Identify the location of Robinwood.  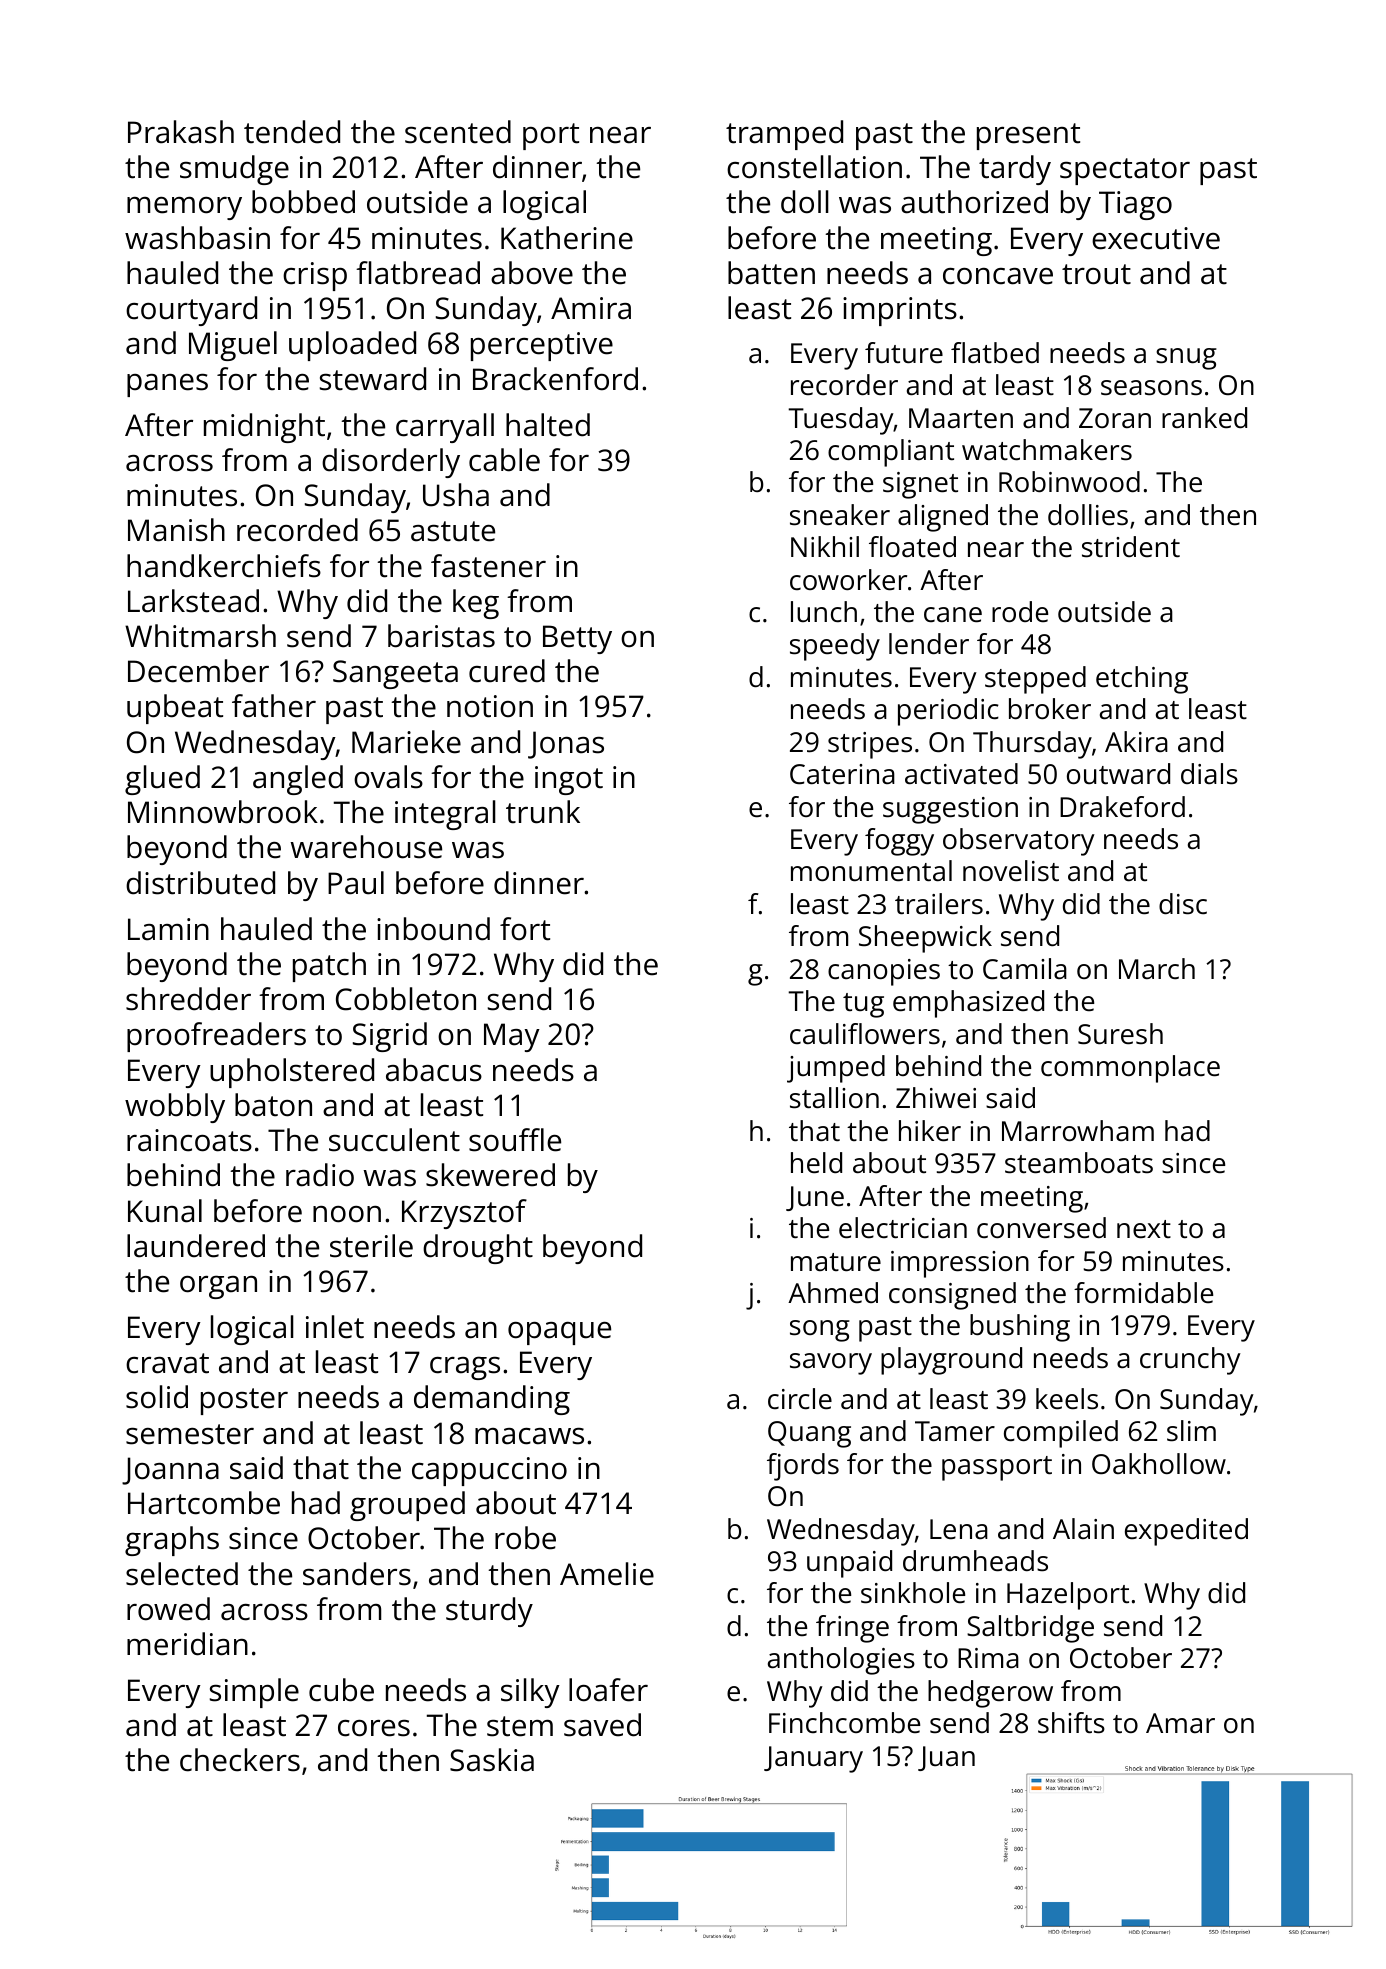
(1069, 481).
